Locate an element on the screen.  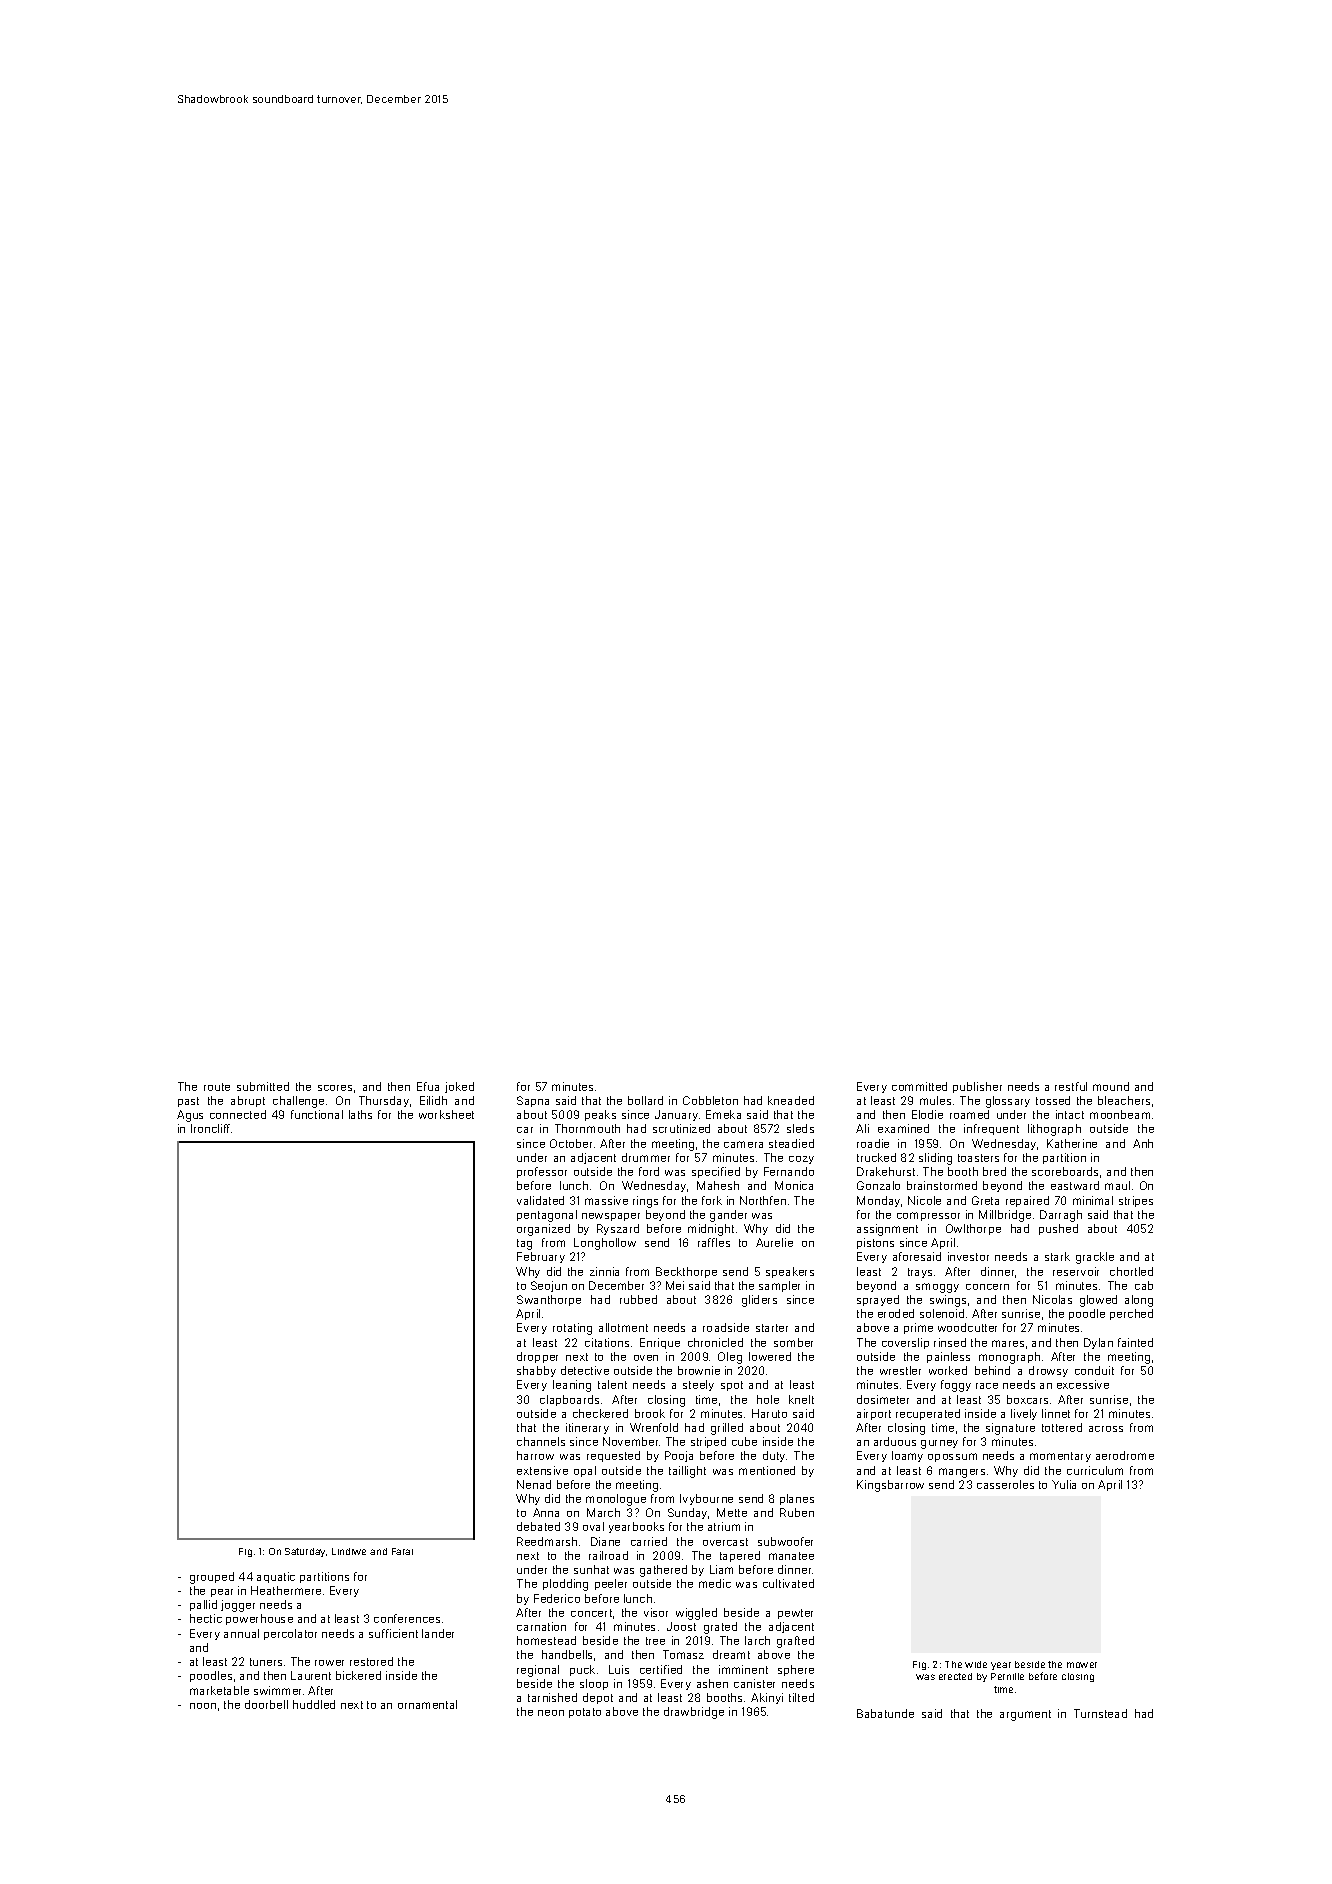
mound is located at coordinates (1111, 1086).
